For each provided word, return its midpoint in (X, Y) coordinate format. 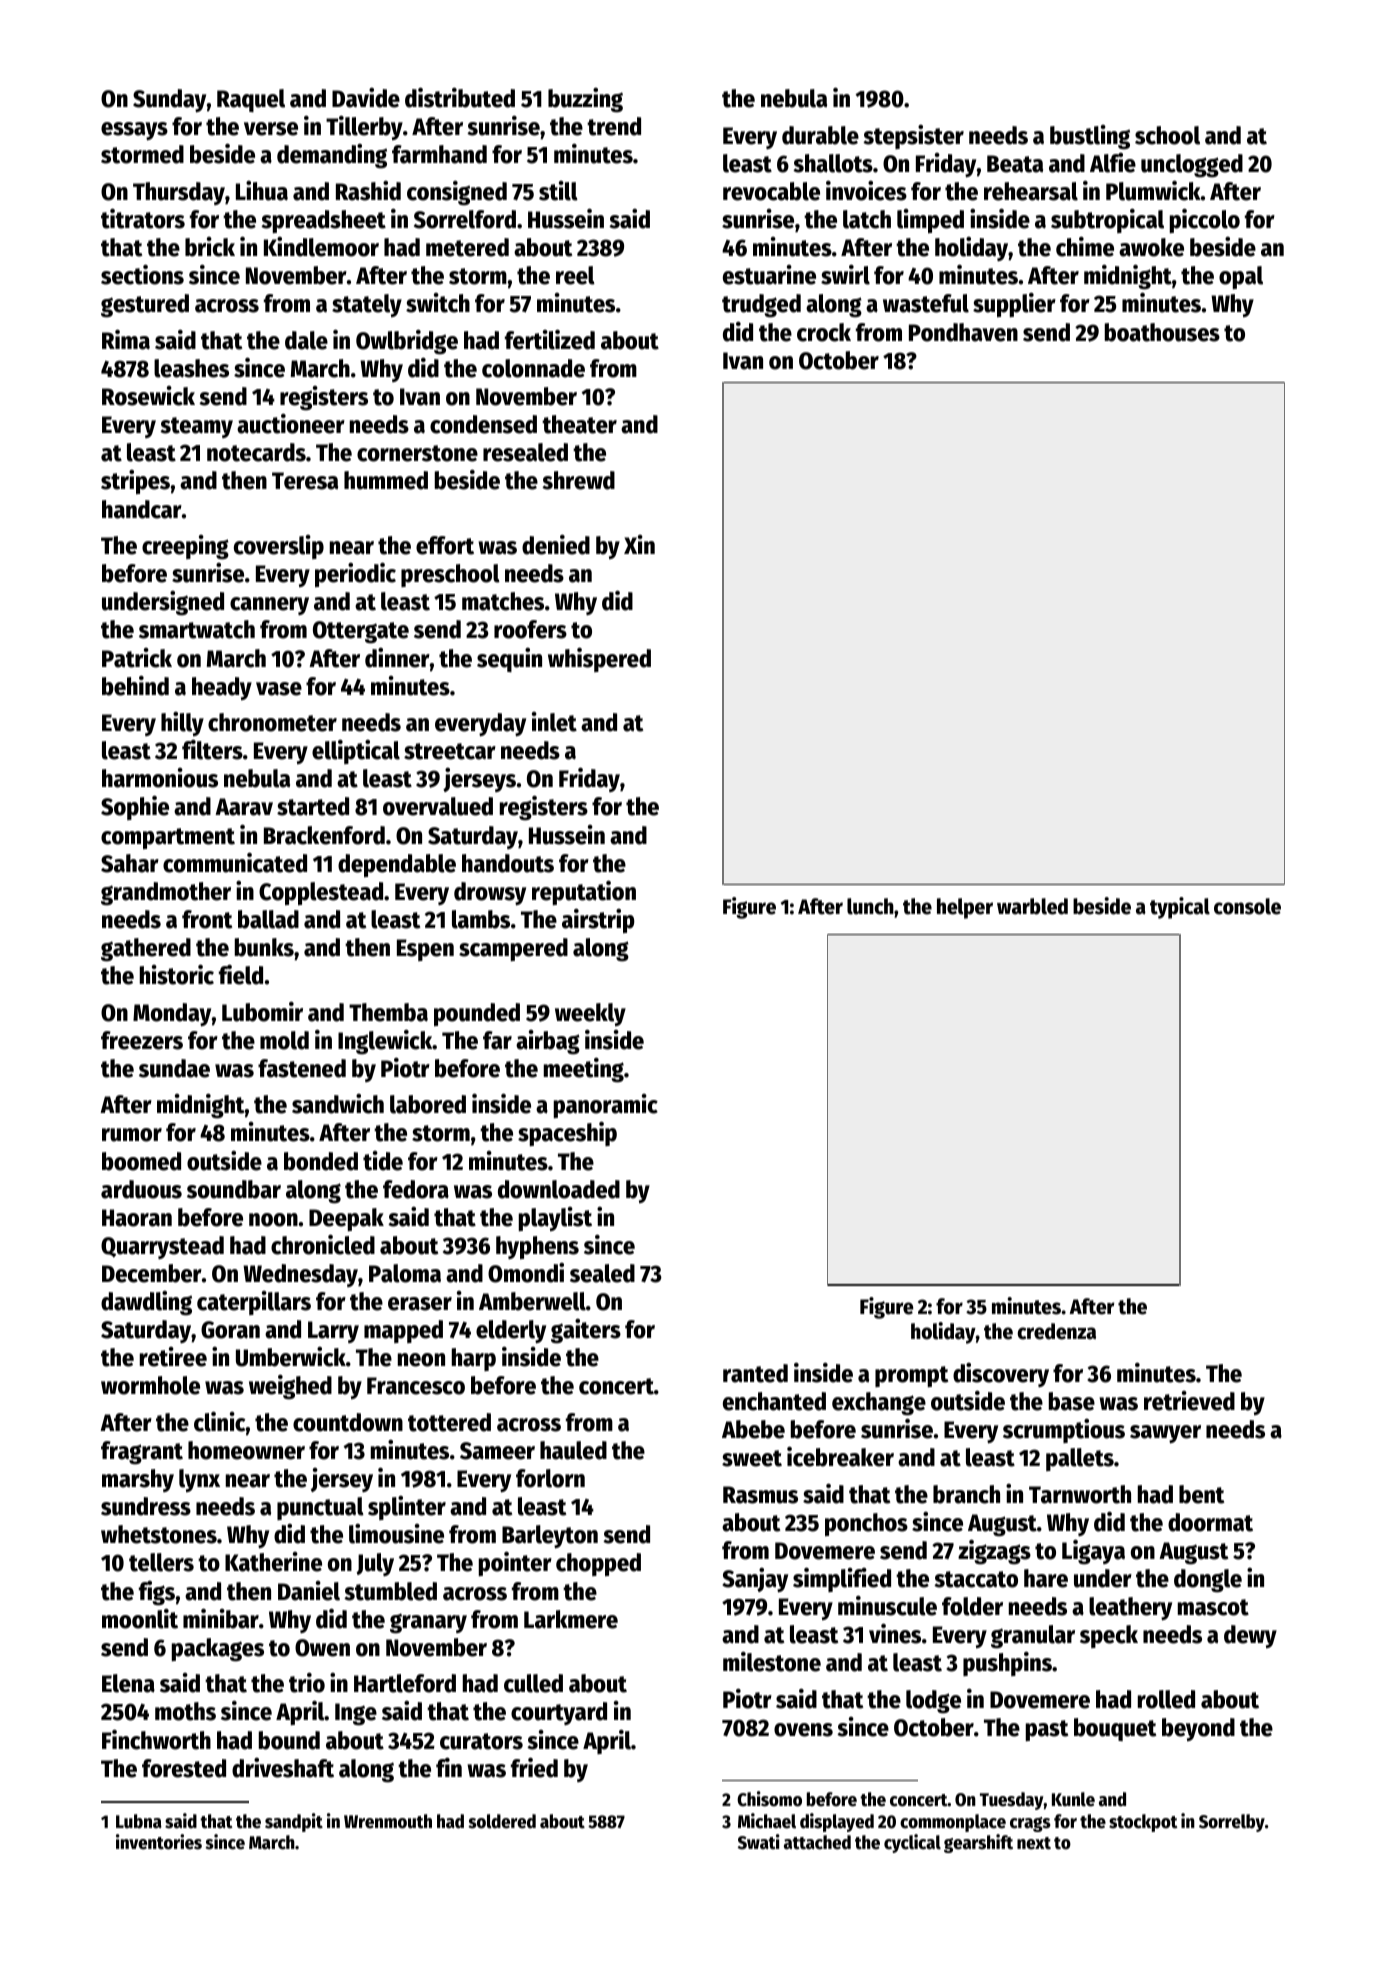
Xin (639, 544)
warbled (1032, 906)
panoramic (606, 1106)
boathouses (1162, 332)
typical (1180, 908)
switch (438, 303)
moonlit (140, 1618)
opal (1241, 277)
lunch (870, 906)
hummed (386, 480)
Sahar (130, 863)
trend (614, 126)
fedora (416, 1189)
